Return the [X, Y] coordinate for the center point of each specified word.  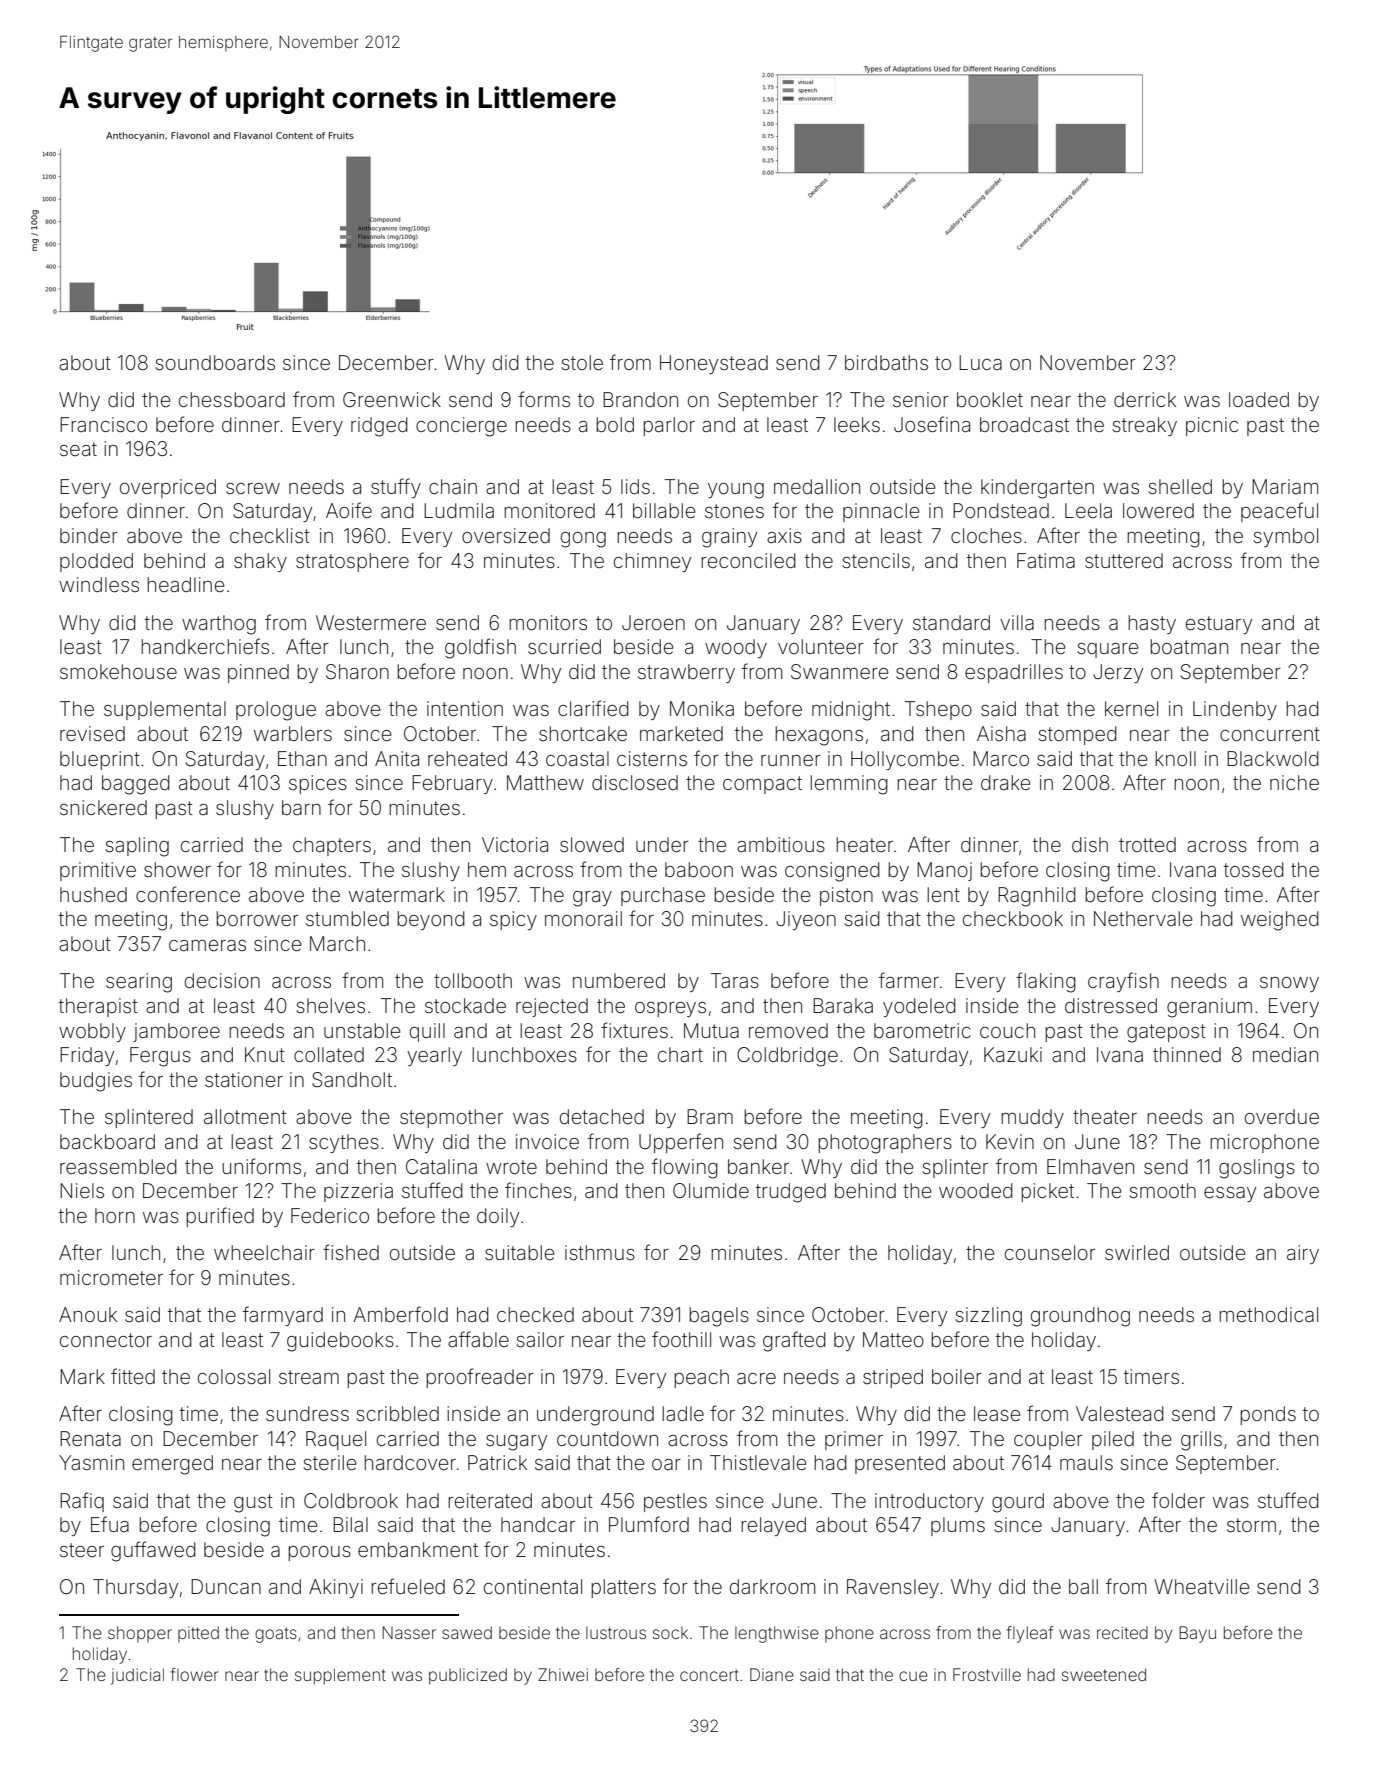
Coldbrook [351, 1500]
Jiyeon [806, 920]
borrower [257, 918]
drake [1006, 782]
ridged [379, 427]
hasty [1152, 624]
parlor [669, 426]
